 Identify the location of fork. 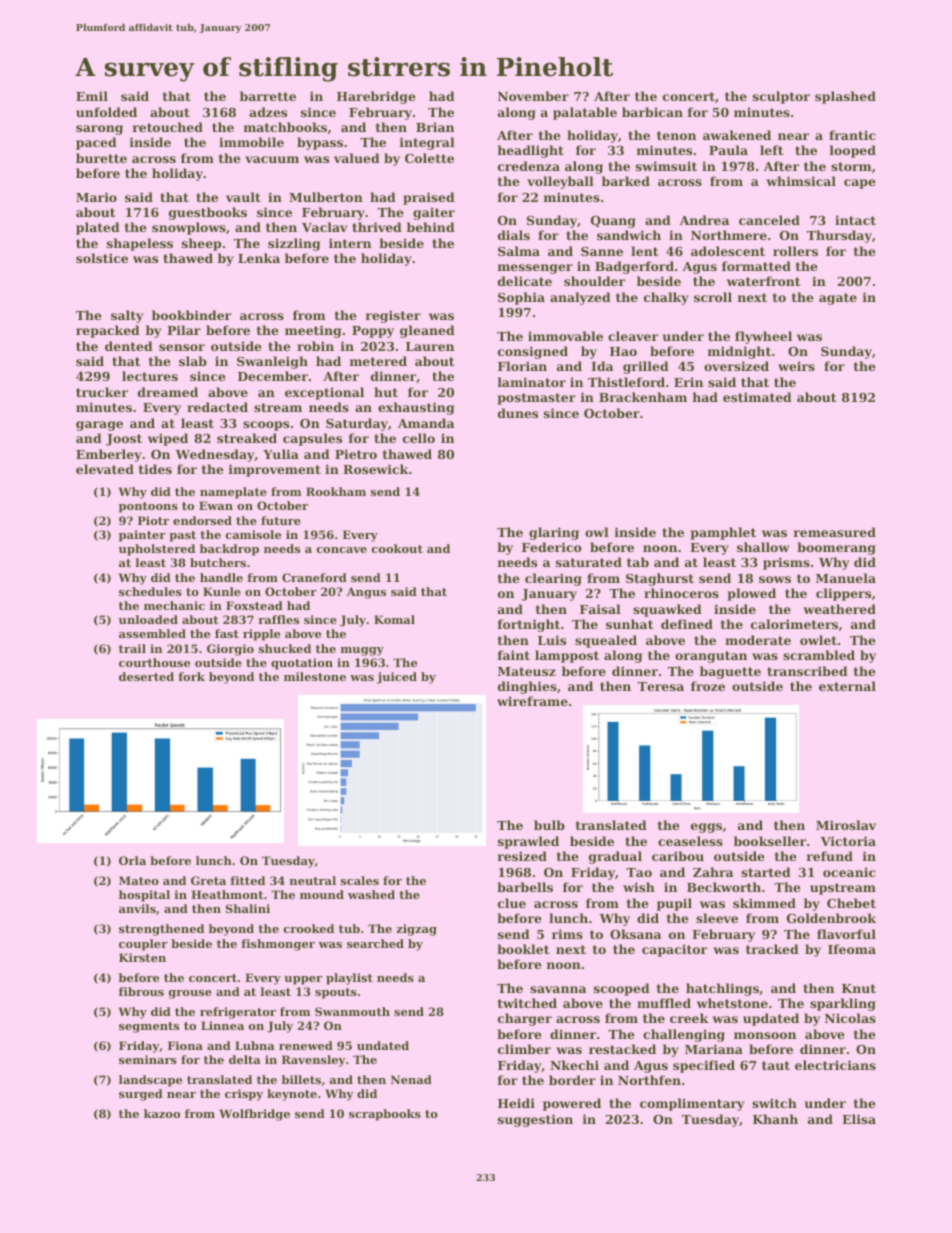
(191, 676).
